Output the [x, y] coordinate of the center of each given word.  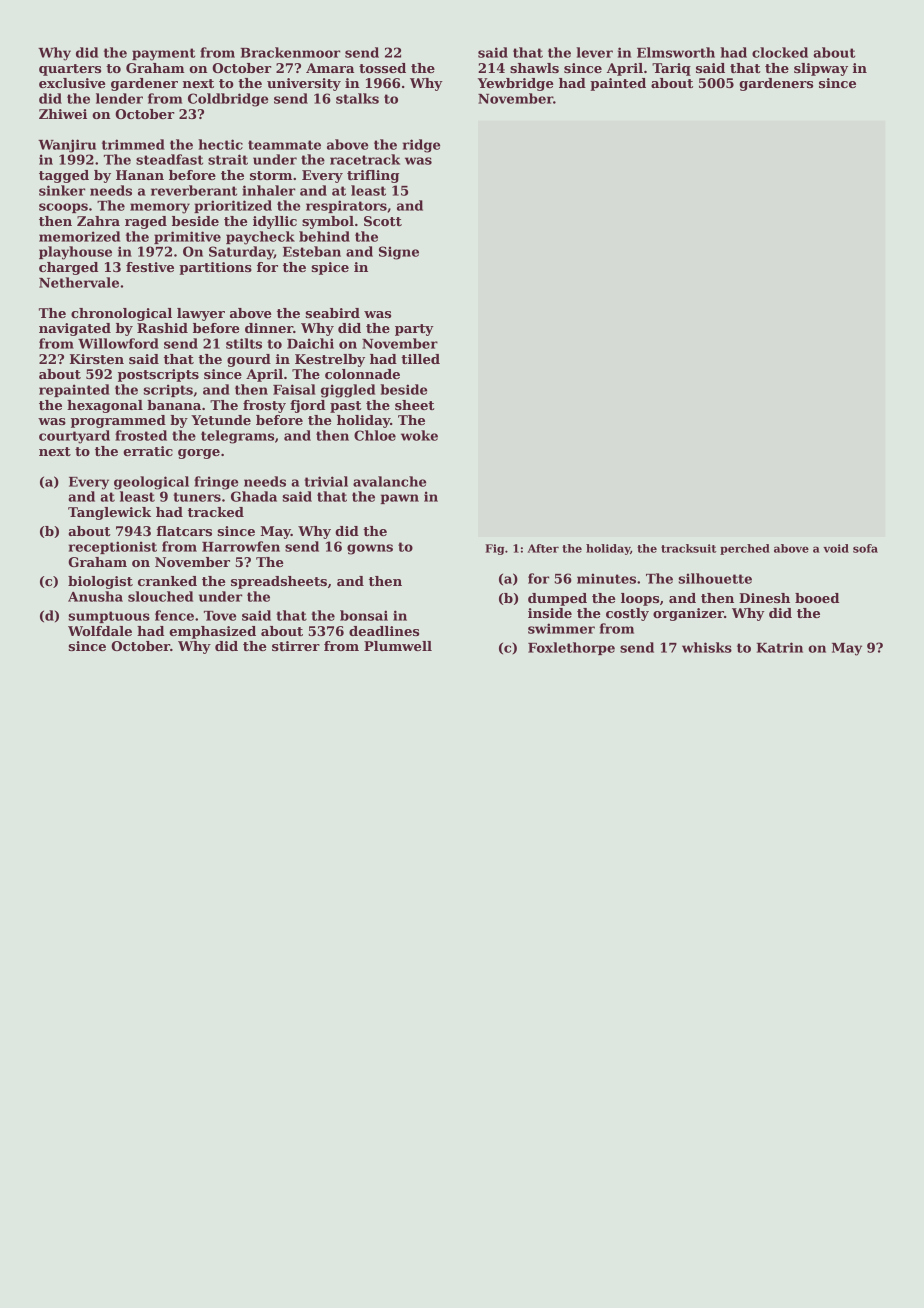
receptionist [113, 547]
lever [595, 52]
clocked [780, 52]
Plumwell [398, 646]
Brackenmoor [290, 52]
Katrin [779, 647]
